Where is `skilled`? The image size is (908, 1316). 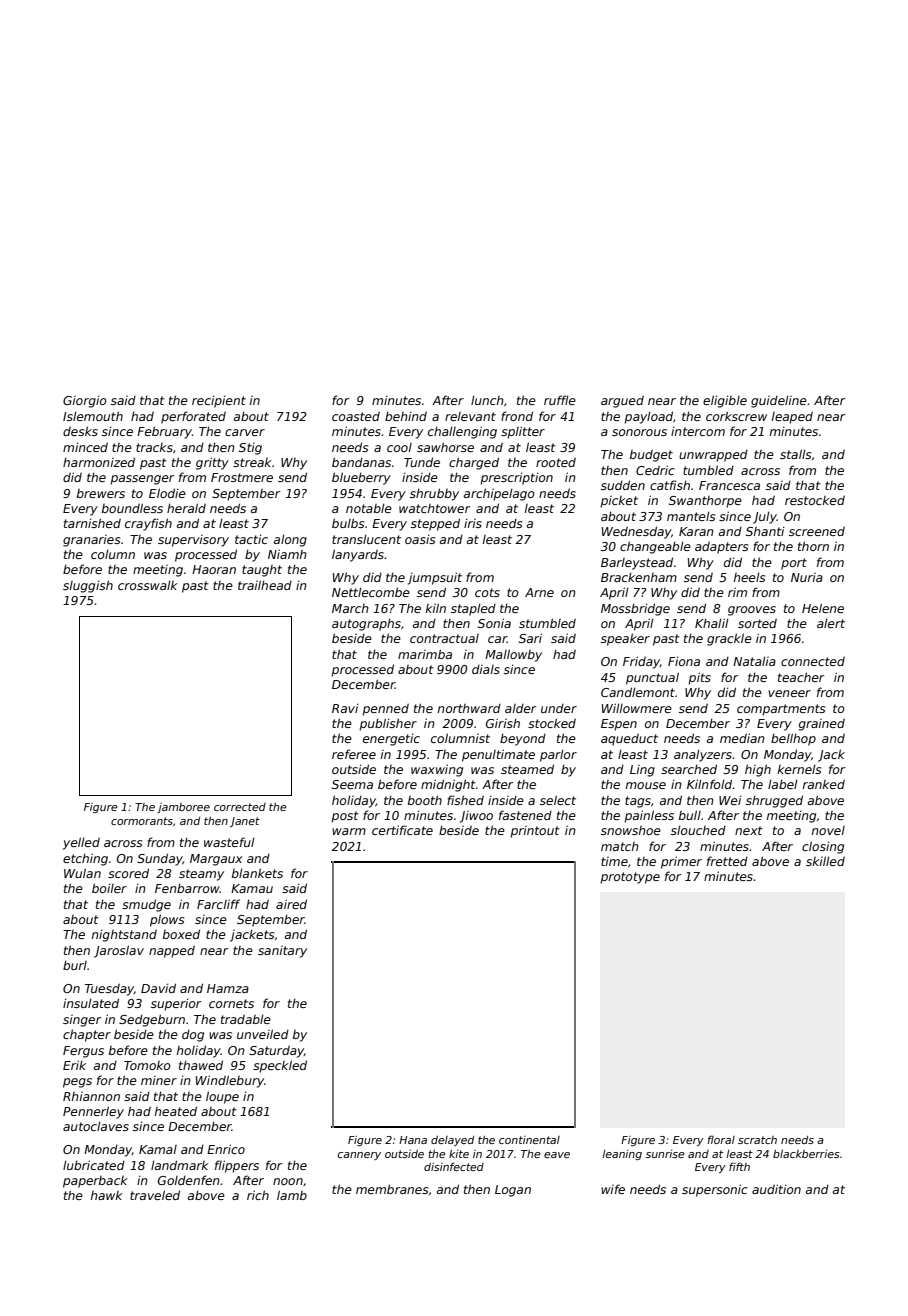 skilled is located at coordinates (825, 861).
